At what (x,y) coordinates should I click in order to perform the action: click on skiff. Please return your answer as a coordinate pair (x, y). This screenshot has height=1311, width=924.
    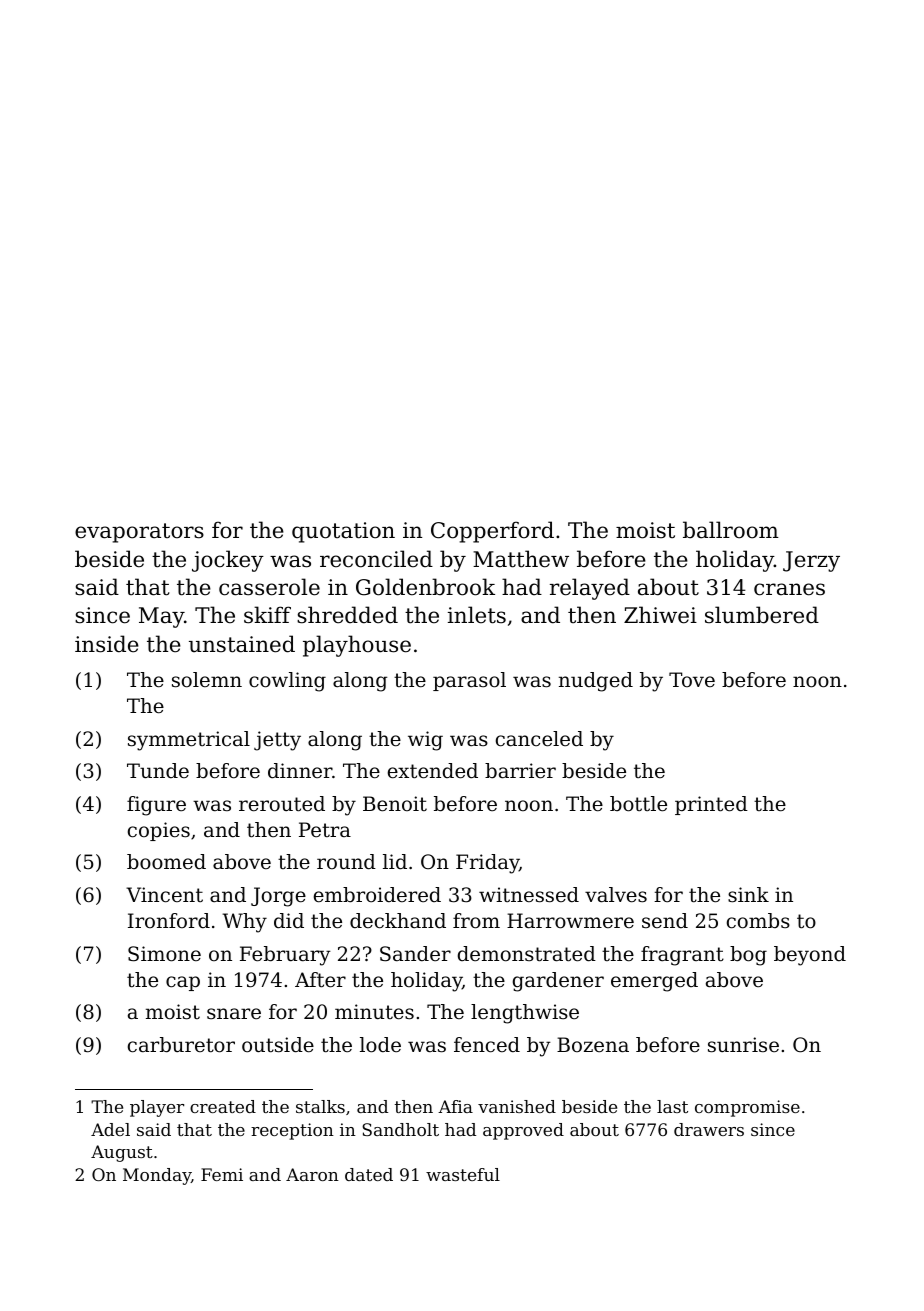
    Looking at the image, I should click on (267, 615).
